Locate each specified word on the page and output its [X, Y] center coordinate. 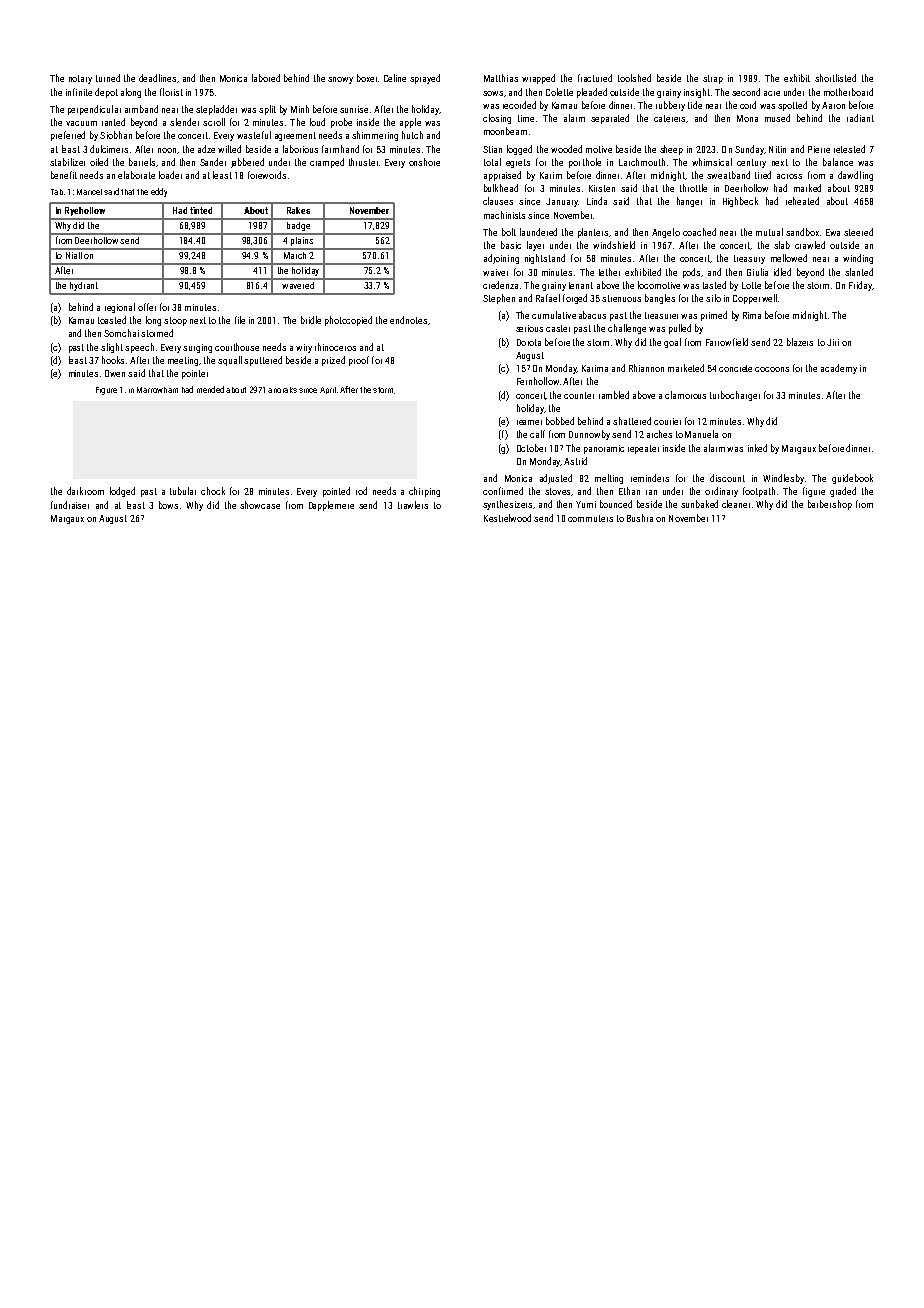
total [492, 162]
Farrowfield [727, 342]
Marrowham [157, 390]
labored [266, 78]
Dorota [529, 342]
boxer [367, 78]
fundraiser [70, 505]
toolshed [634, 78]
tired [763, 175]
